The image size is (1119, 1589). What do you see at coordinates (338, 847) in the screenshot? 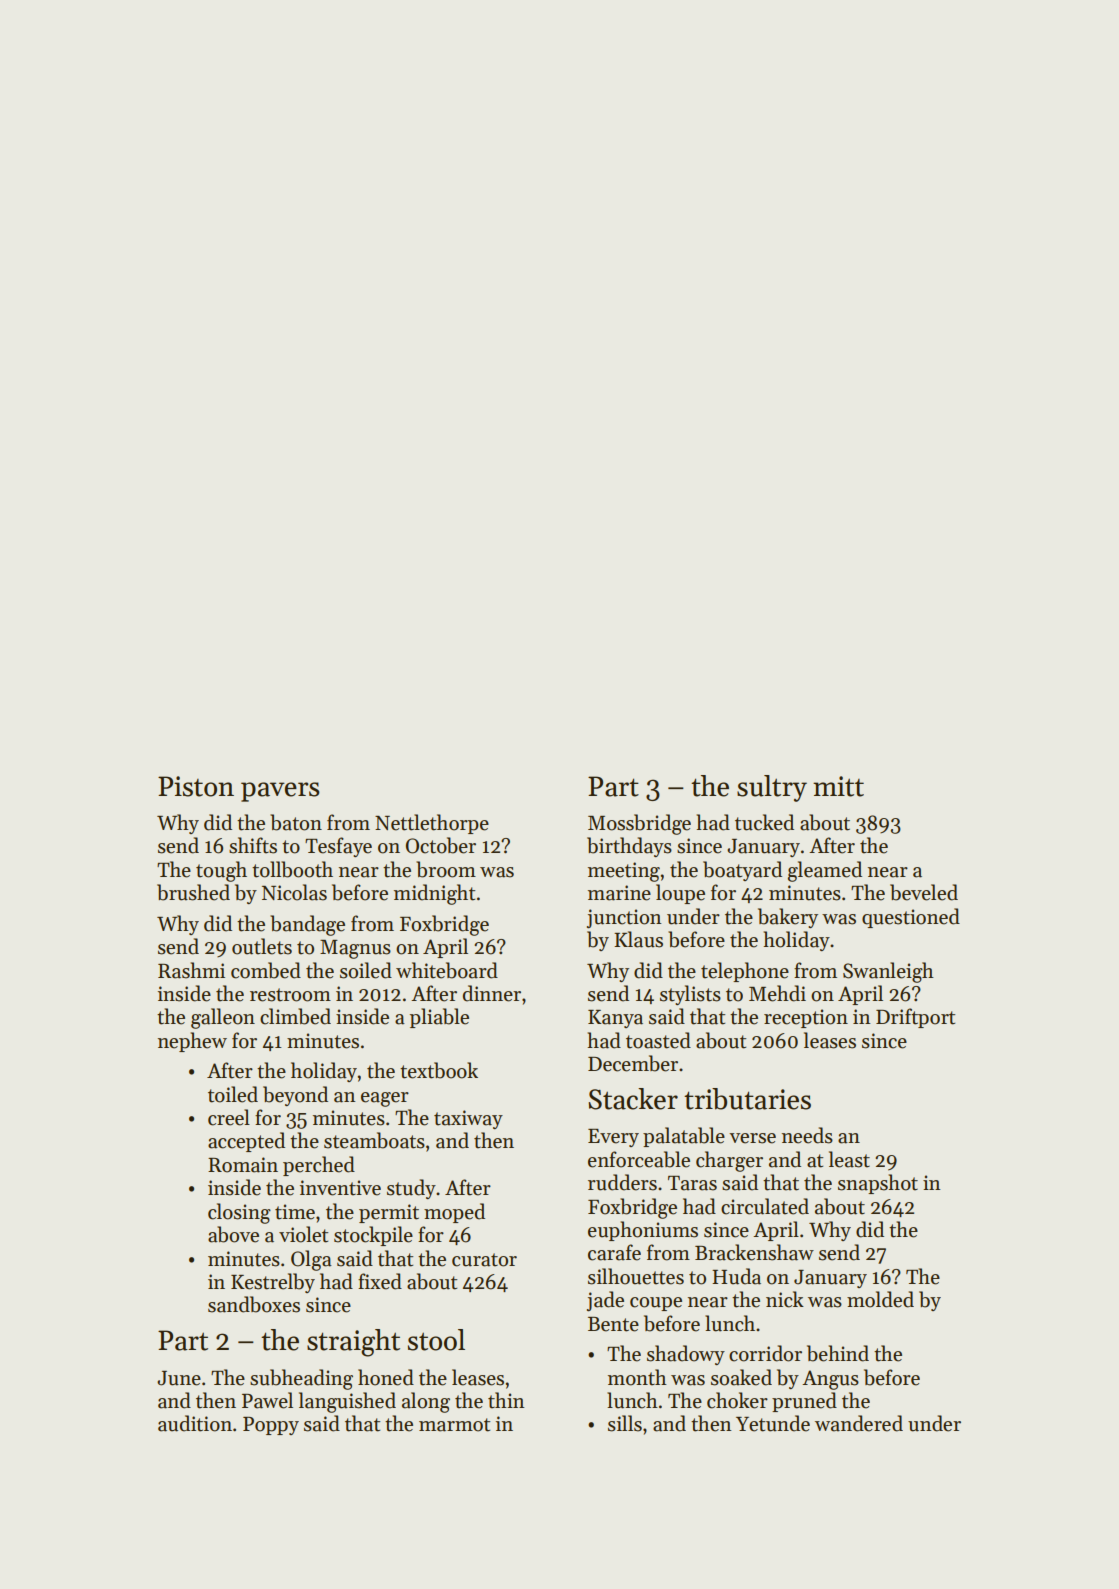
I see `Tesfaye` at bounding box center [338, 847].
